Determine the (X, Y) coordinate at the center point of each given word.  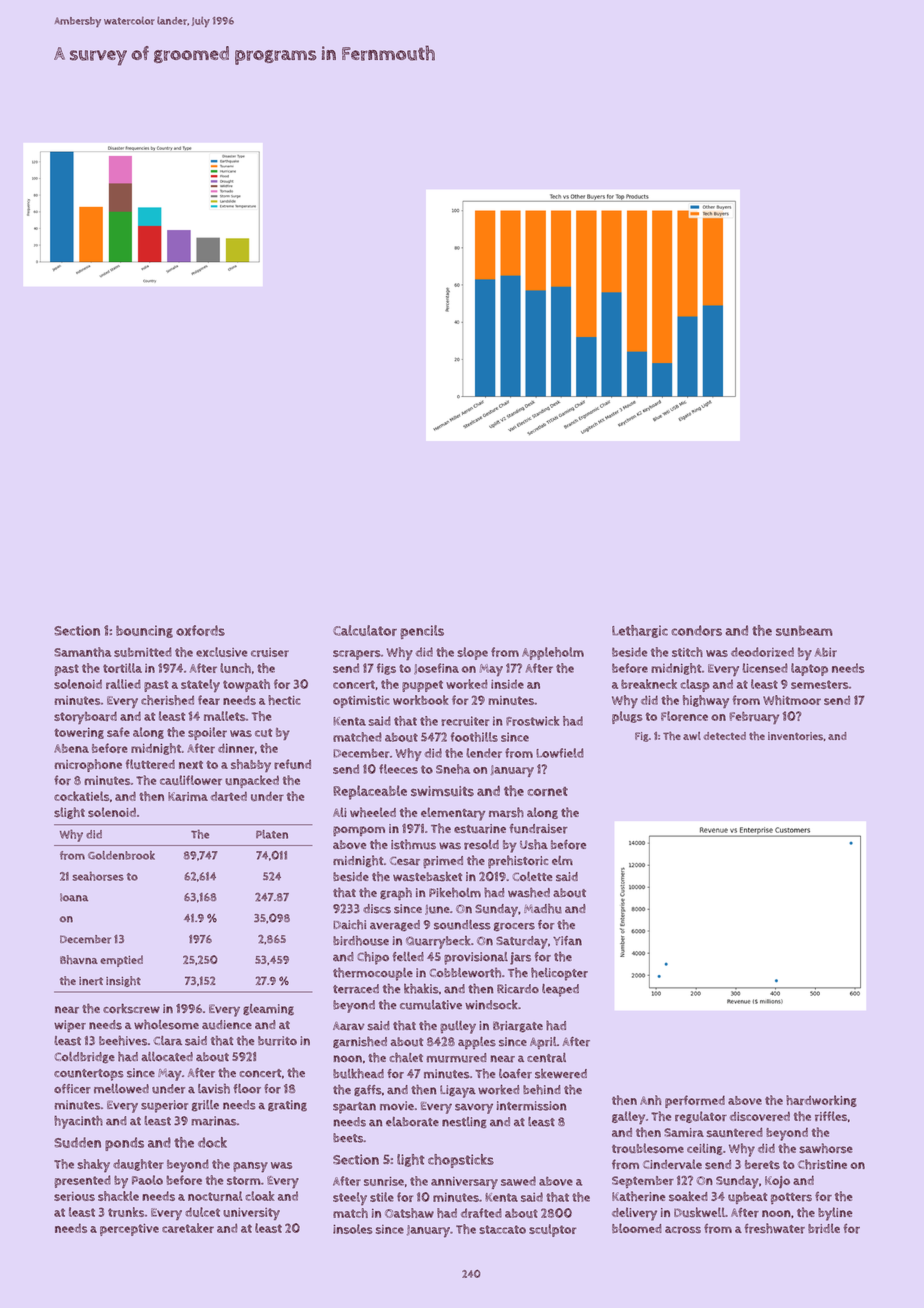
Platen (272, 834)
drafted (481, 1213)
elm (562, 860)
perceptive (129, 1230)
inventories (795, 736)
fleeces (398, 769)
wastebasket (427, 877)
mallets (225, 716)
